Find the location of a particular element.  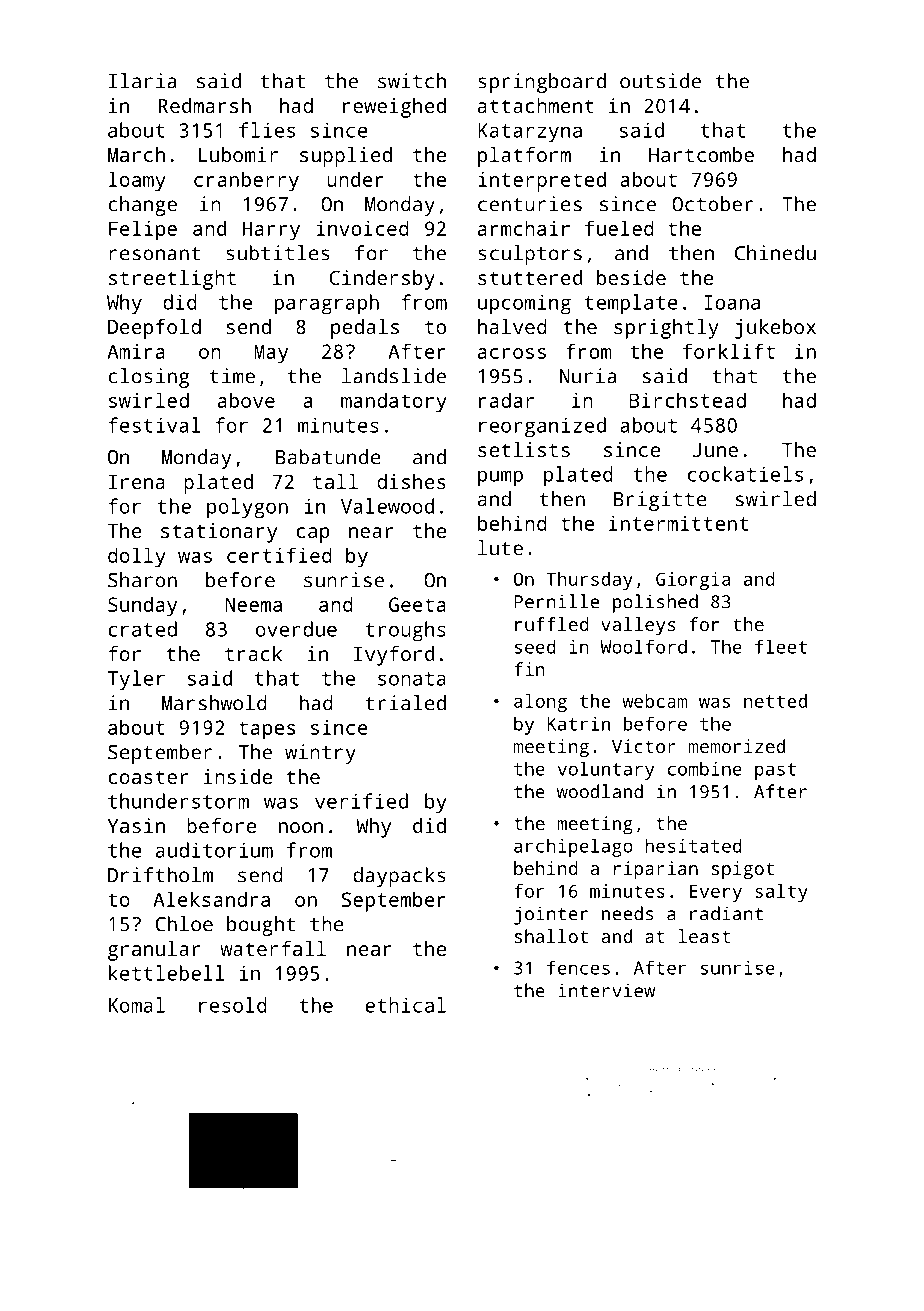

tapes is located at coordinates (267, 730).
